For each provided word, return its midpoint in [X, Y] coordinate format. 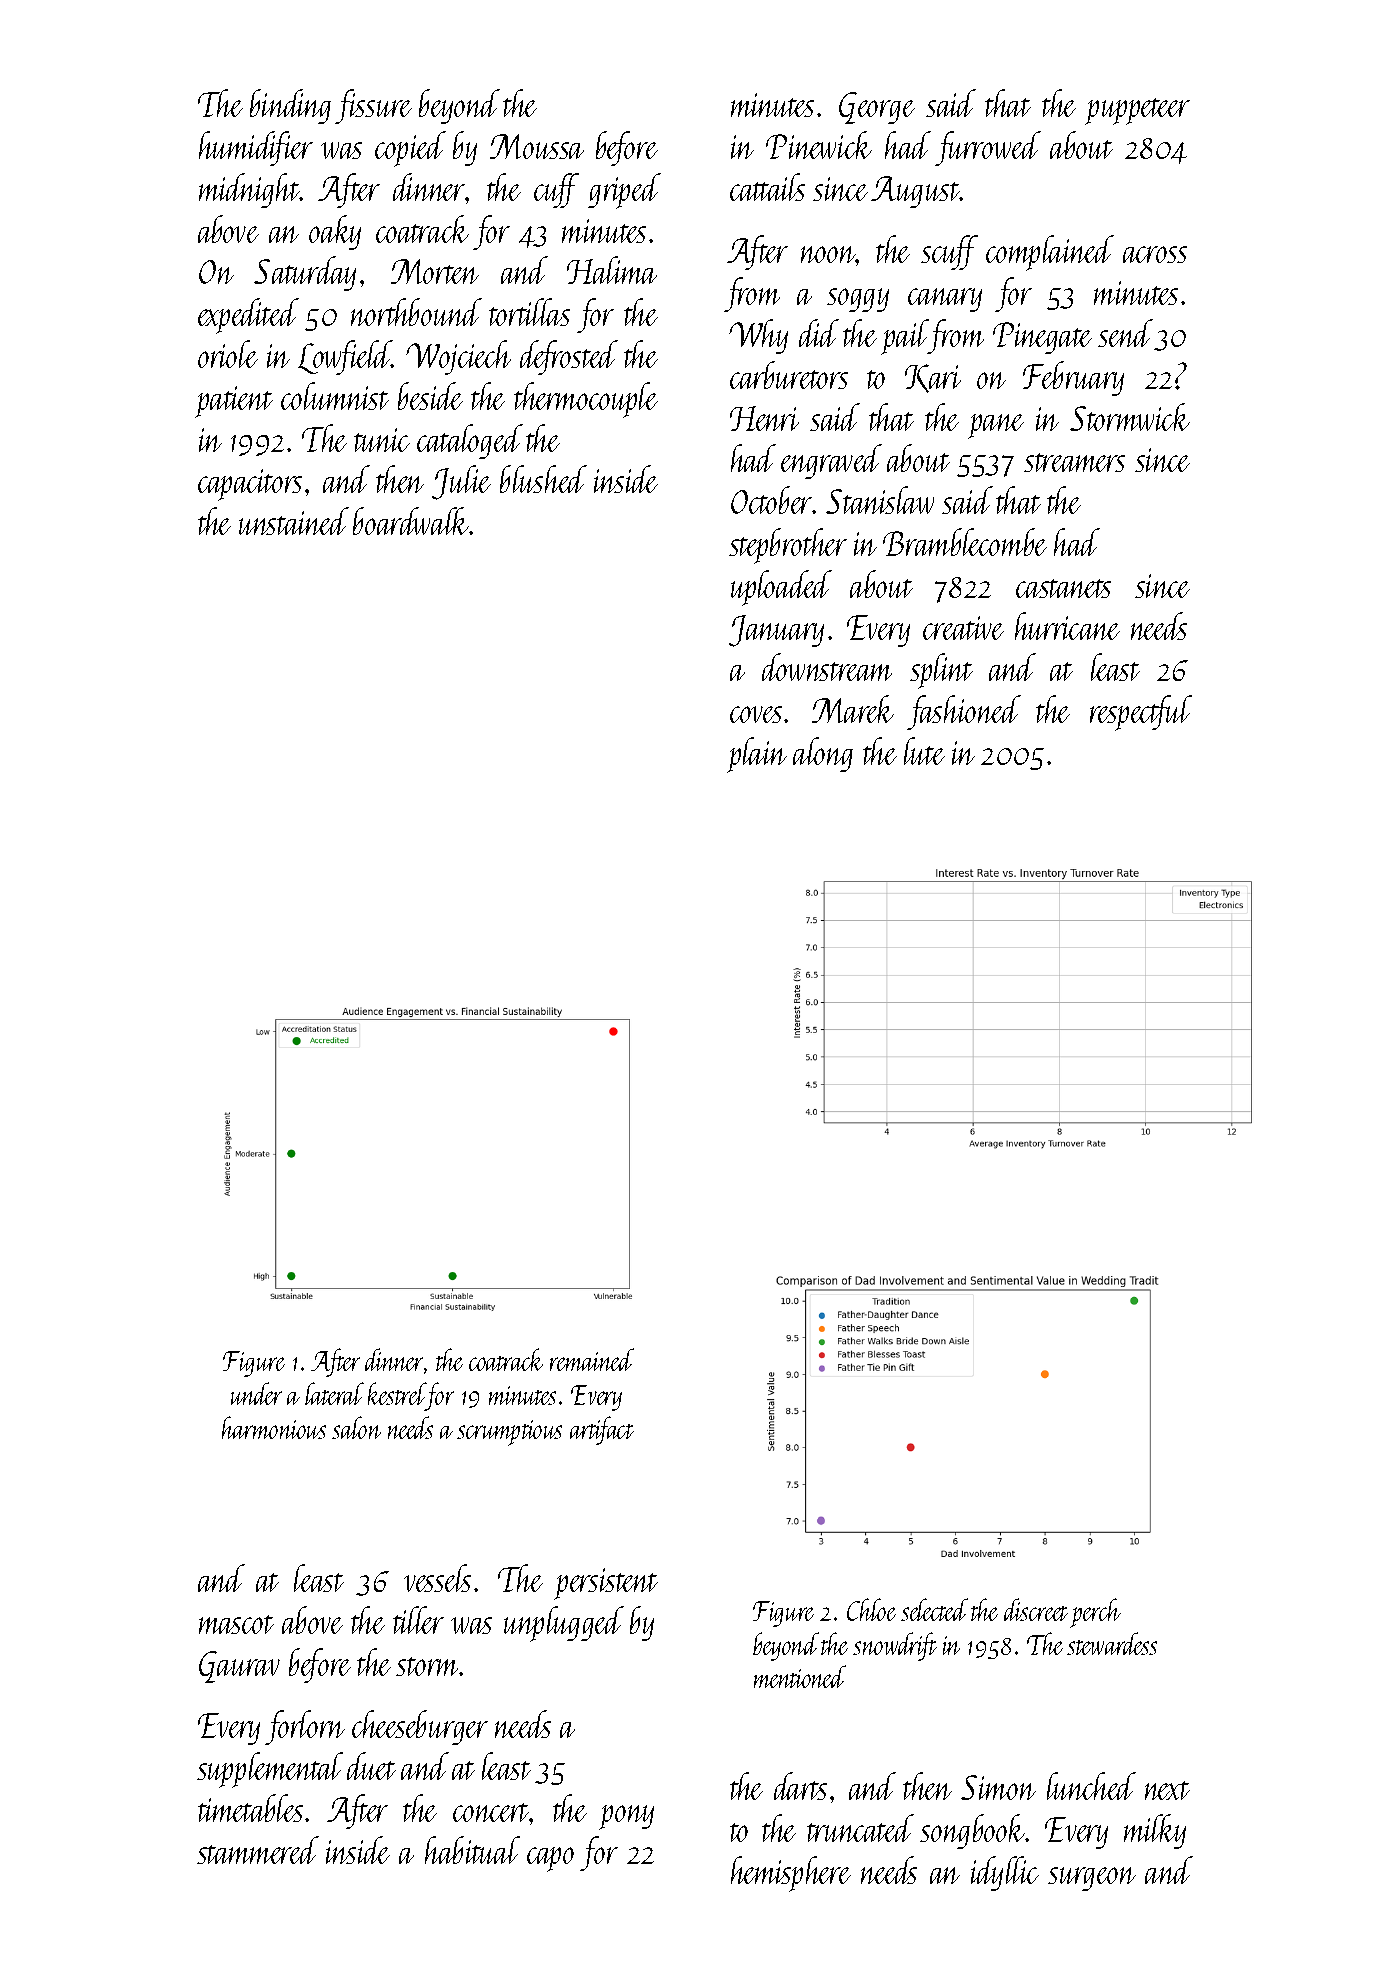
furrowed [988, 148]
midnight [249, 190]
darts [800, 1786]
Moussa [537, 146]
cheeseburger [420, 1727]
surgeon [1092, 1879]
